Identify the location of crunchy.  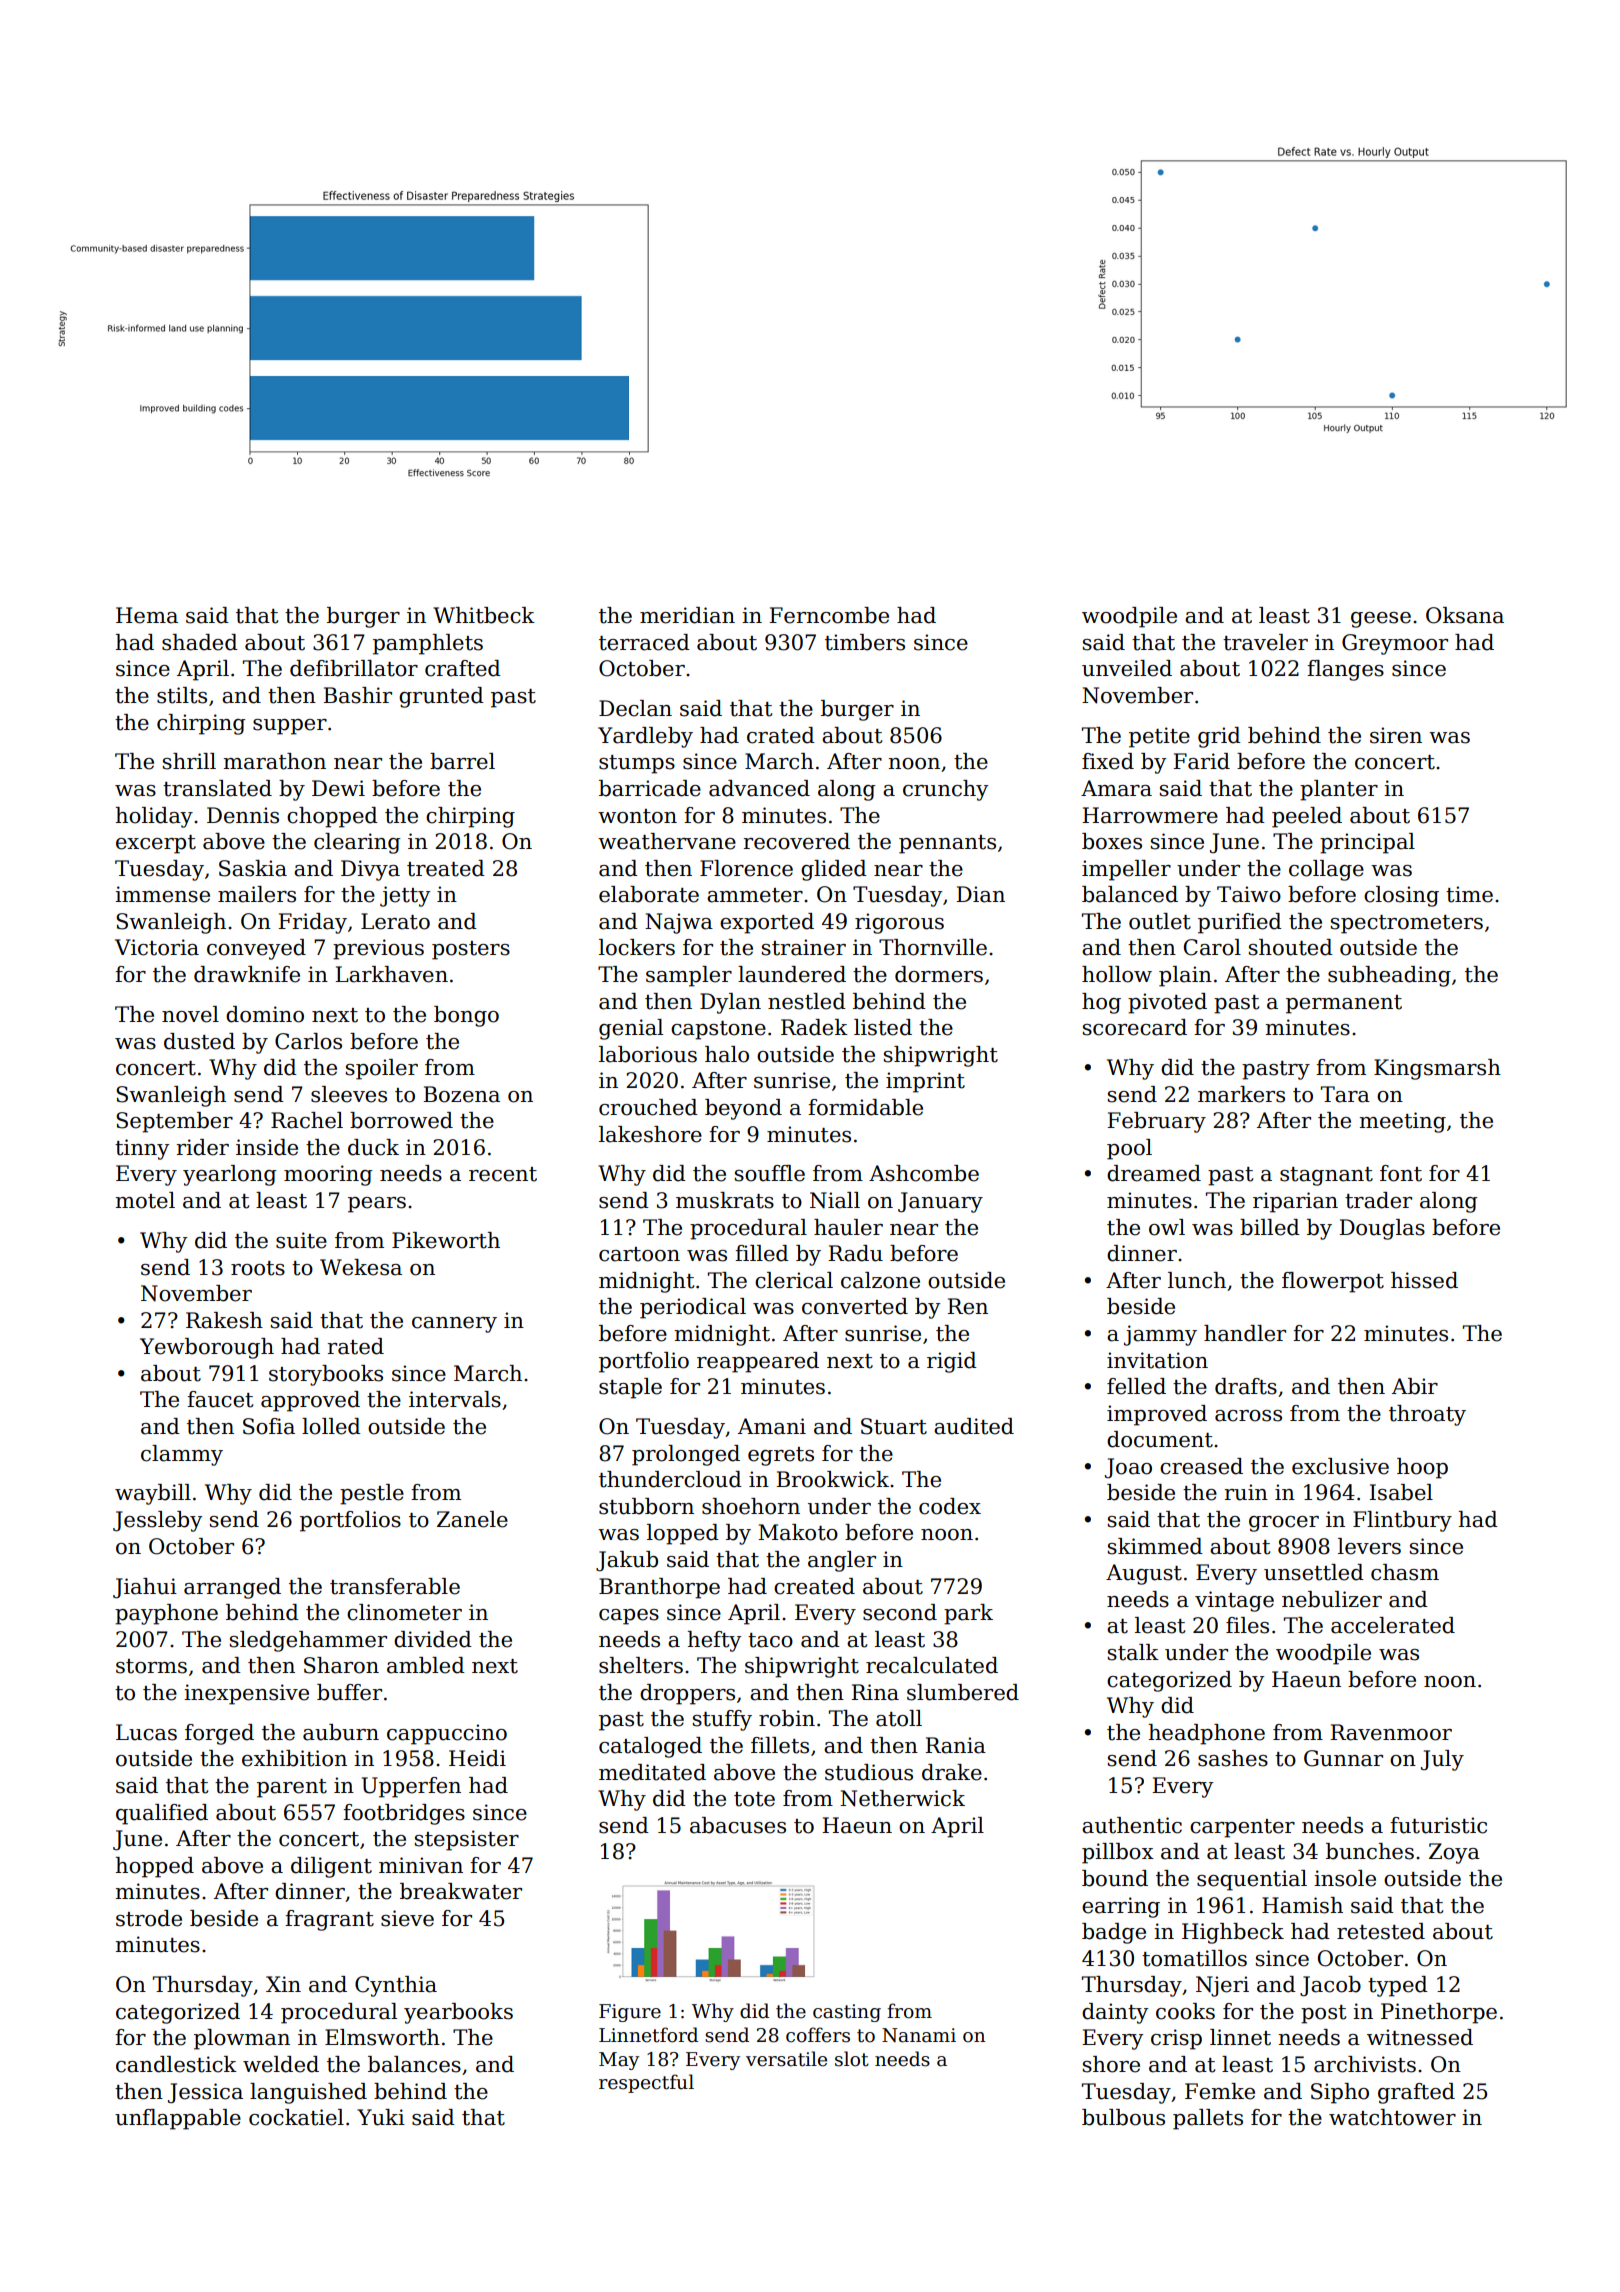
(945, 790).
